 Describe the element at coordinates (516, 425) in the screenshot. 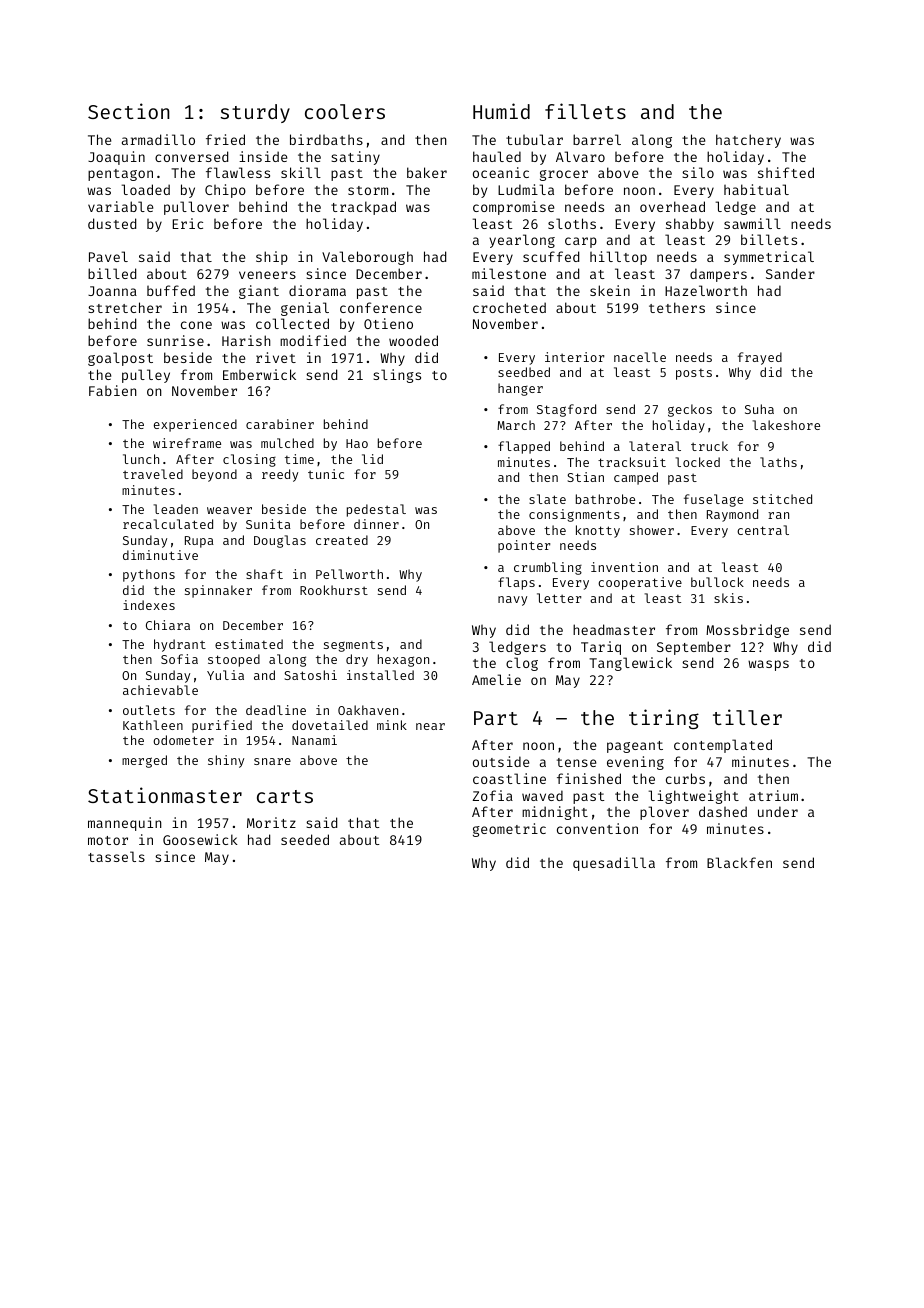

I see `March` at that location.
